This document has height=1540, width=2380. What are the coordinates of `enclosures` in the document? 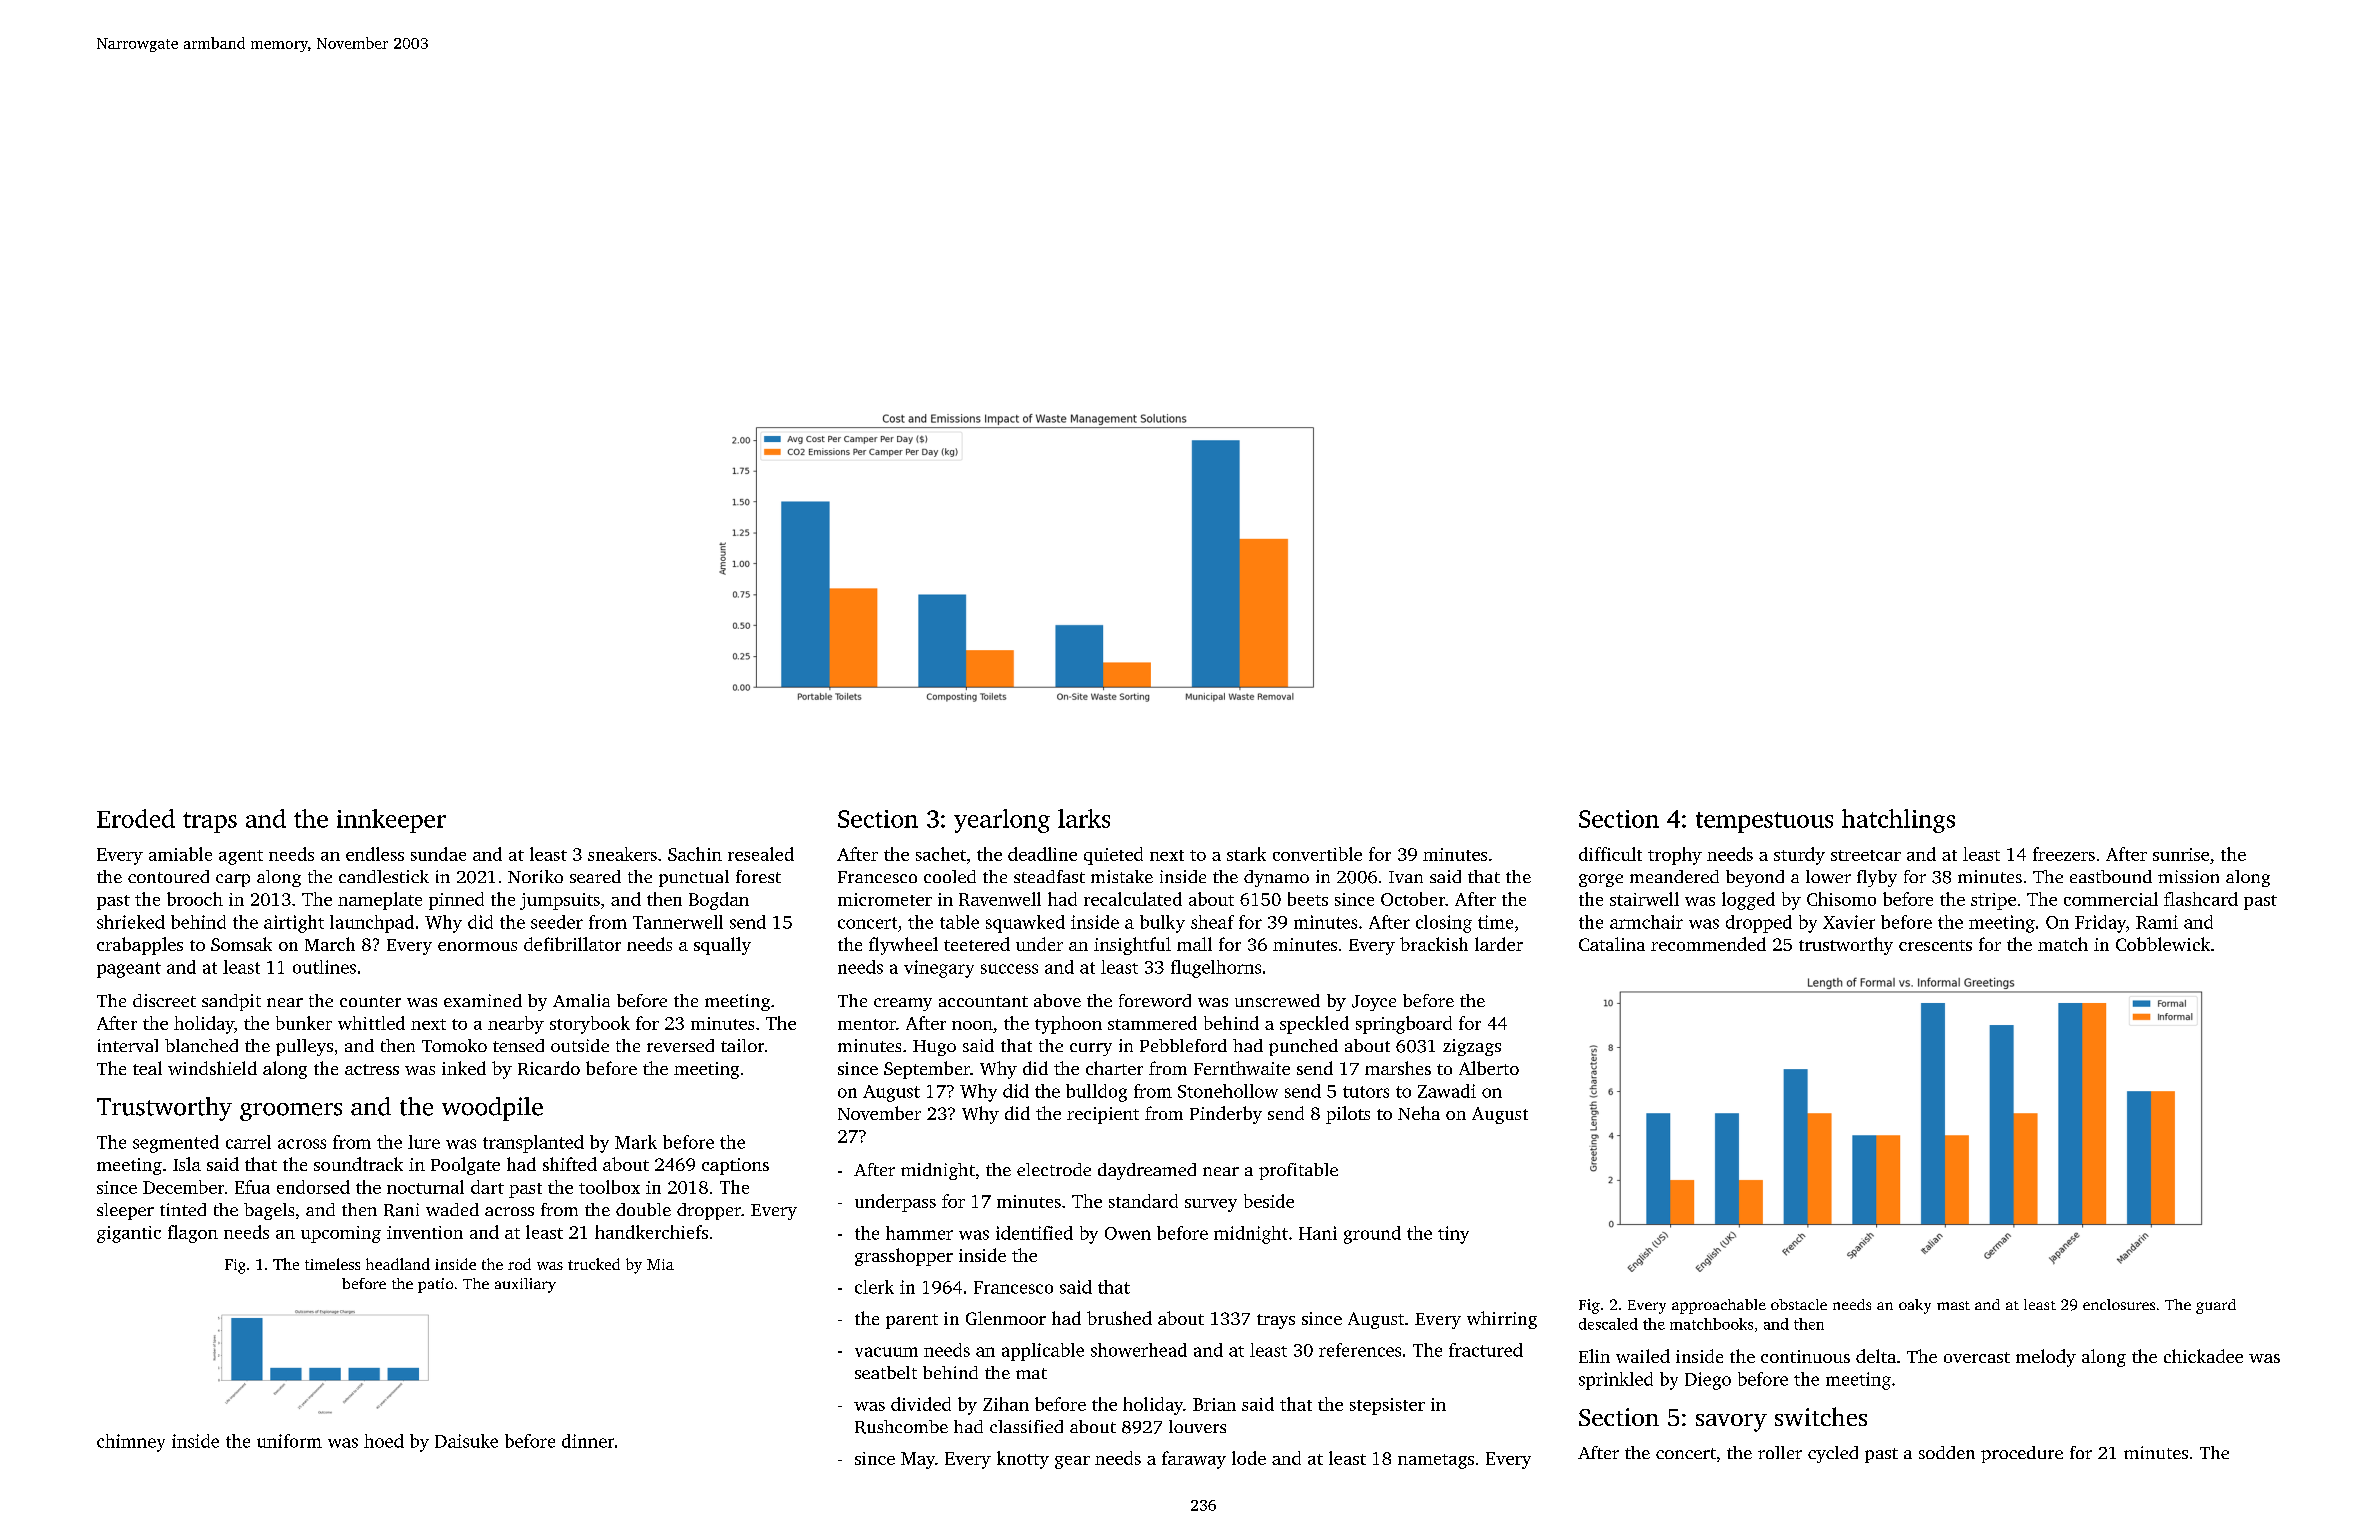 It's located at (2119, 1304).
